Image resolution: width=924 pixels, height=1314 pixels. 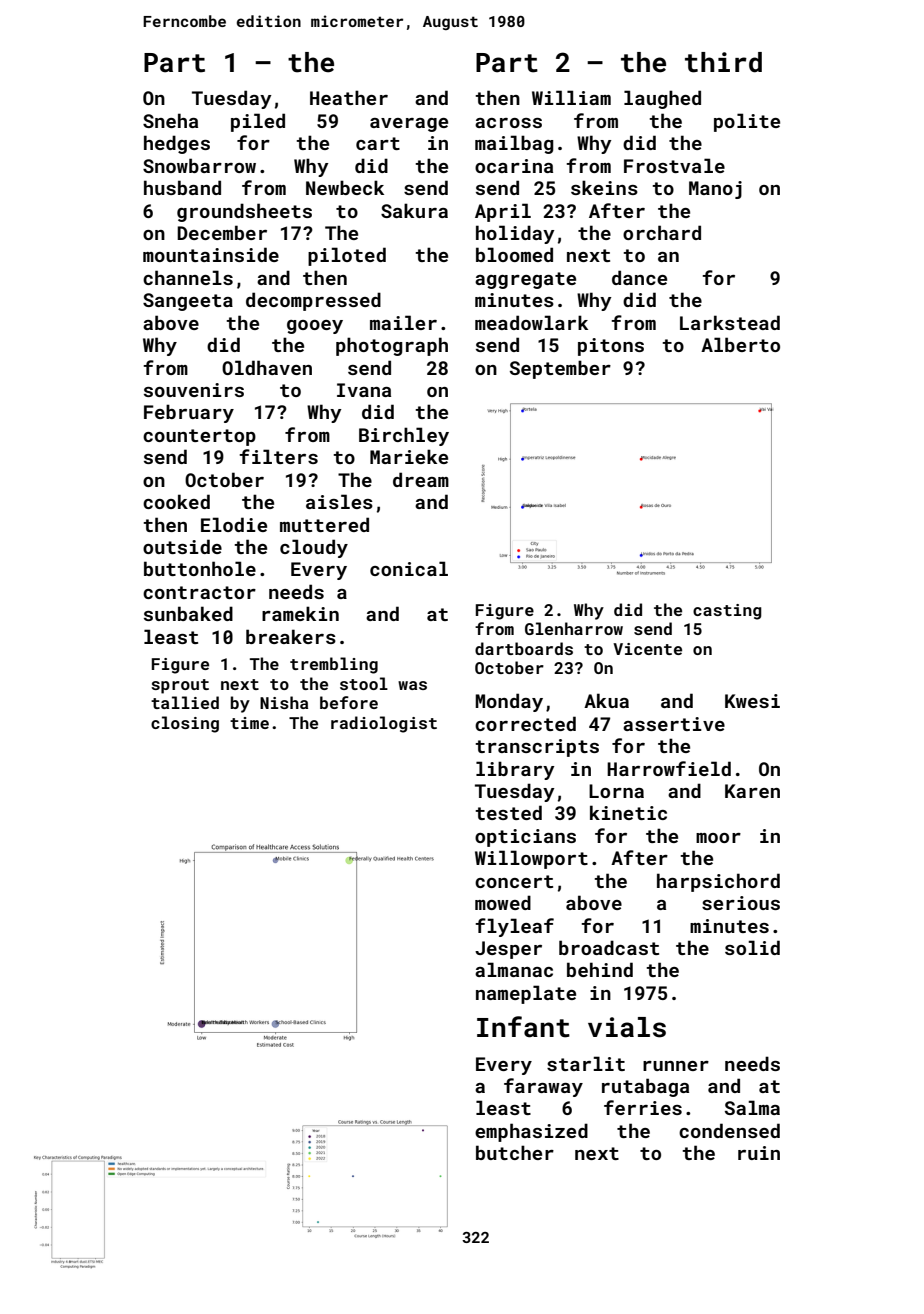 I want to click on laughed, so click(x=662, y=99).
